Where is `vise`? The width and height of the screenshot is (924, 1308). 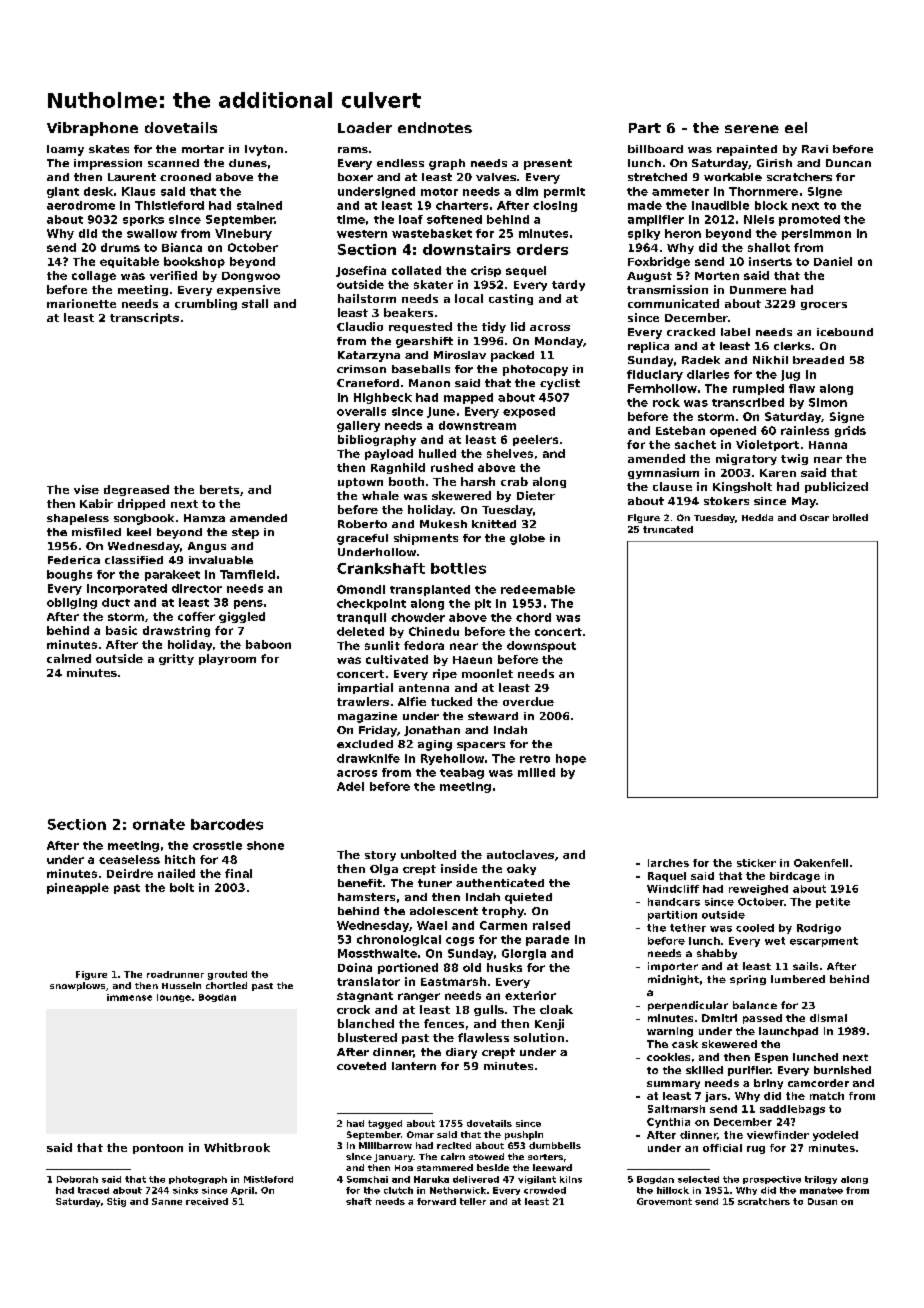
vise is located at coordinates (86, 489).
